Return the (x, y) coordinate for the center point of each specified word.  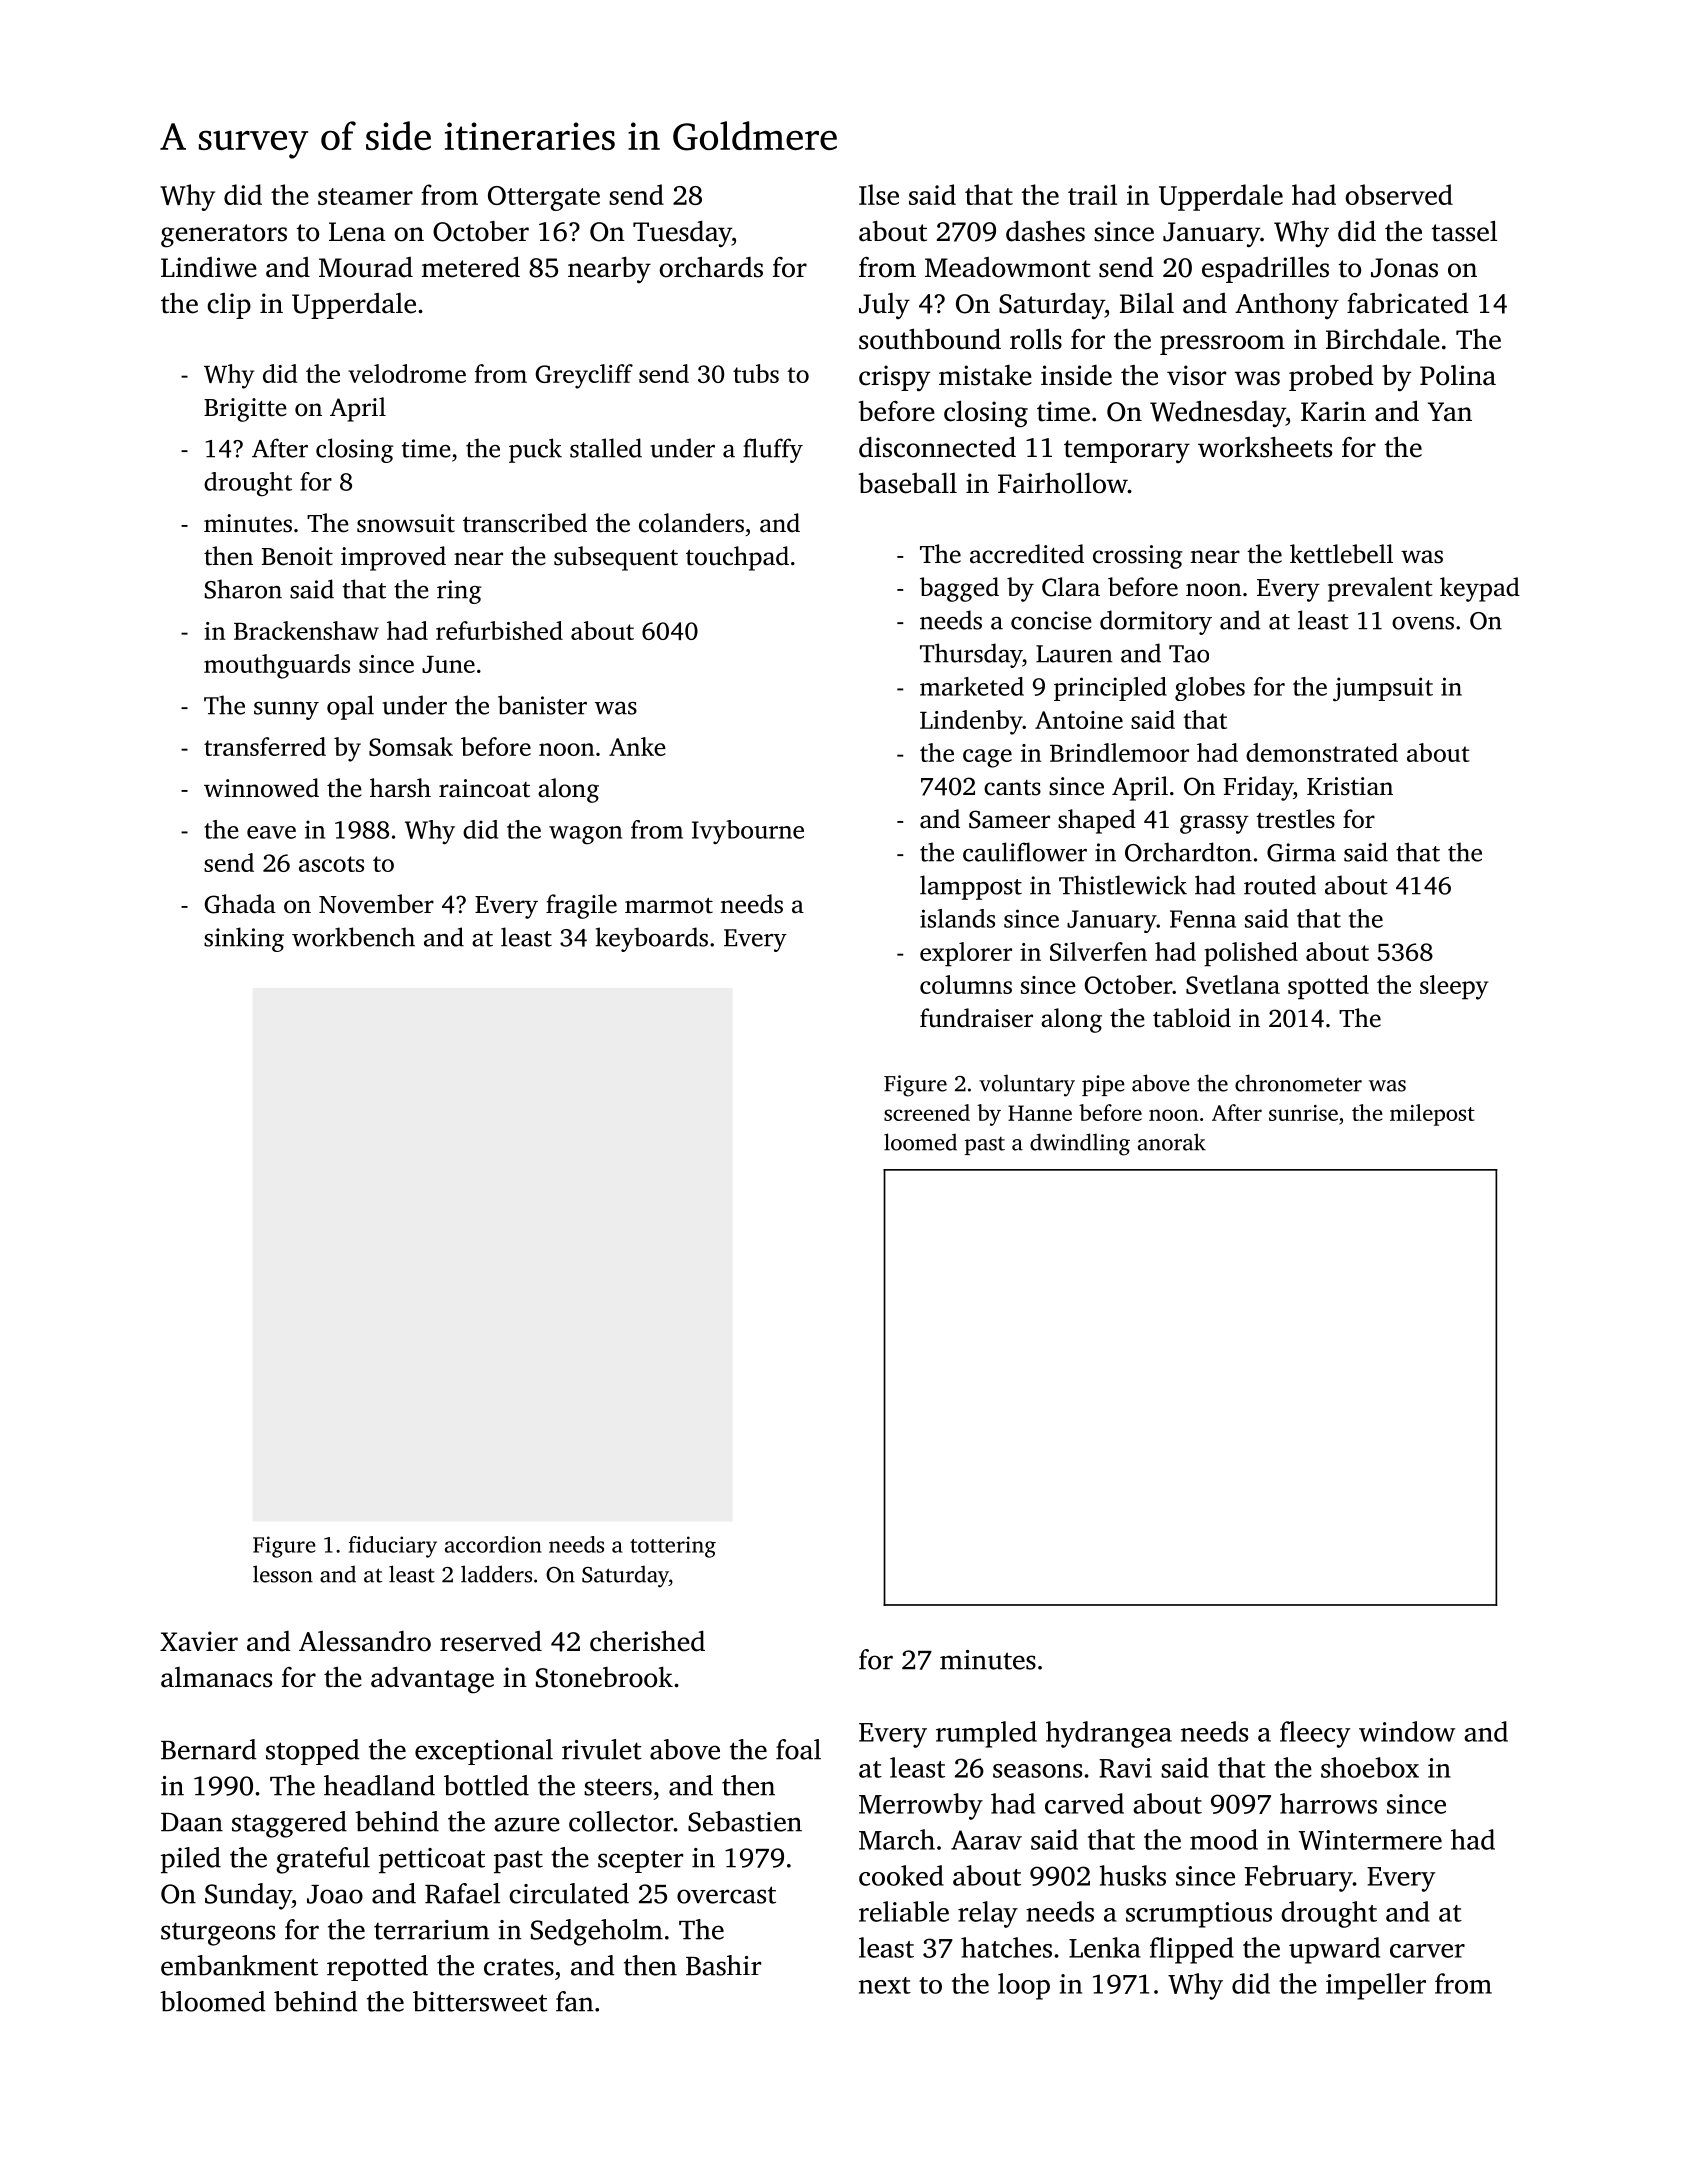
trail (1092, 194)
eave (271, 832)
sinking (244, 939)
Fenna (1203, 919)
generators (224, 236)
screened (927, 1112)
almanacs (216, 1677)
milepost (1432, 1115)
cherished (647, 1641)
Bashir (723, 1965)
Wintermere (1370, 1840)
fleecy (1315, 1734)
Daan (192, 1822)
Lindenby (971, 722)
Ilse (879, 194)
